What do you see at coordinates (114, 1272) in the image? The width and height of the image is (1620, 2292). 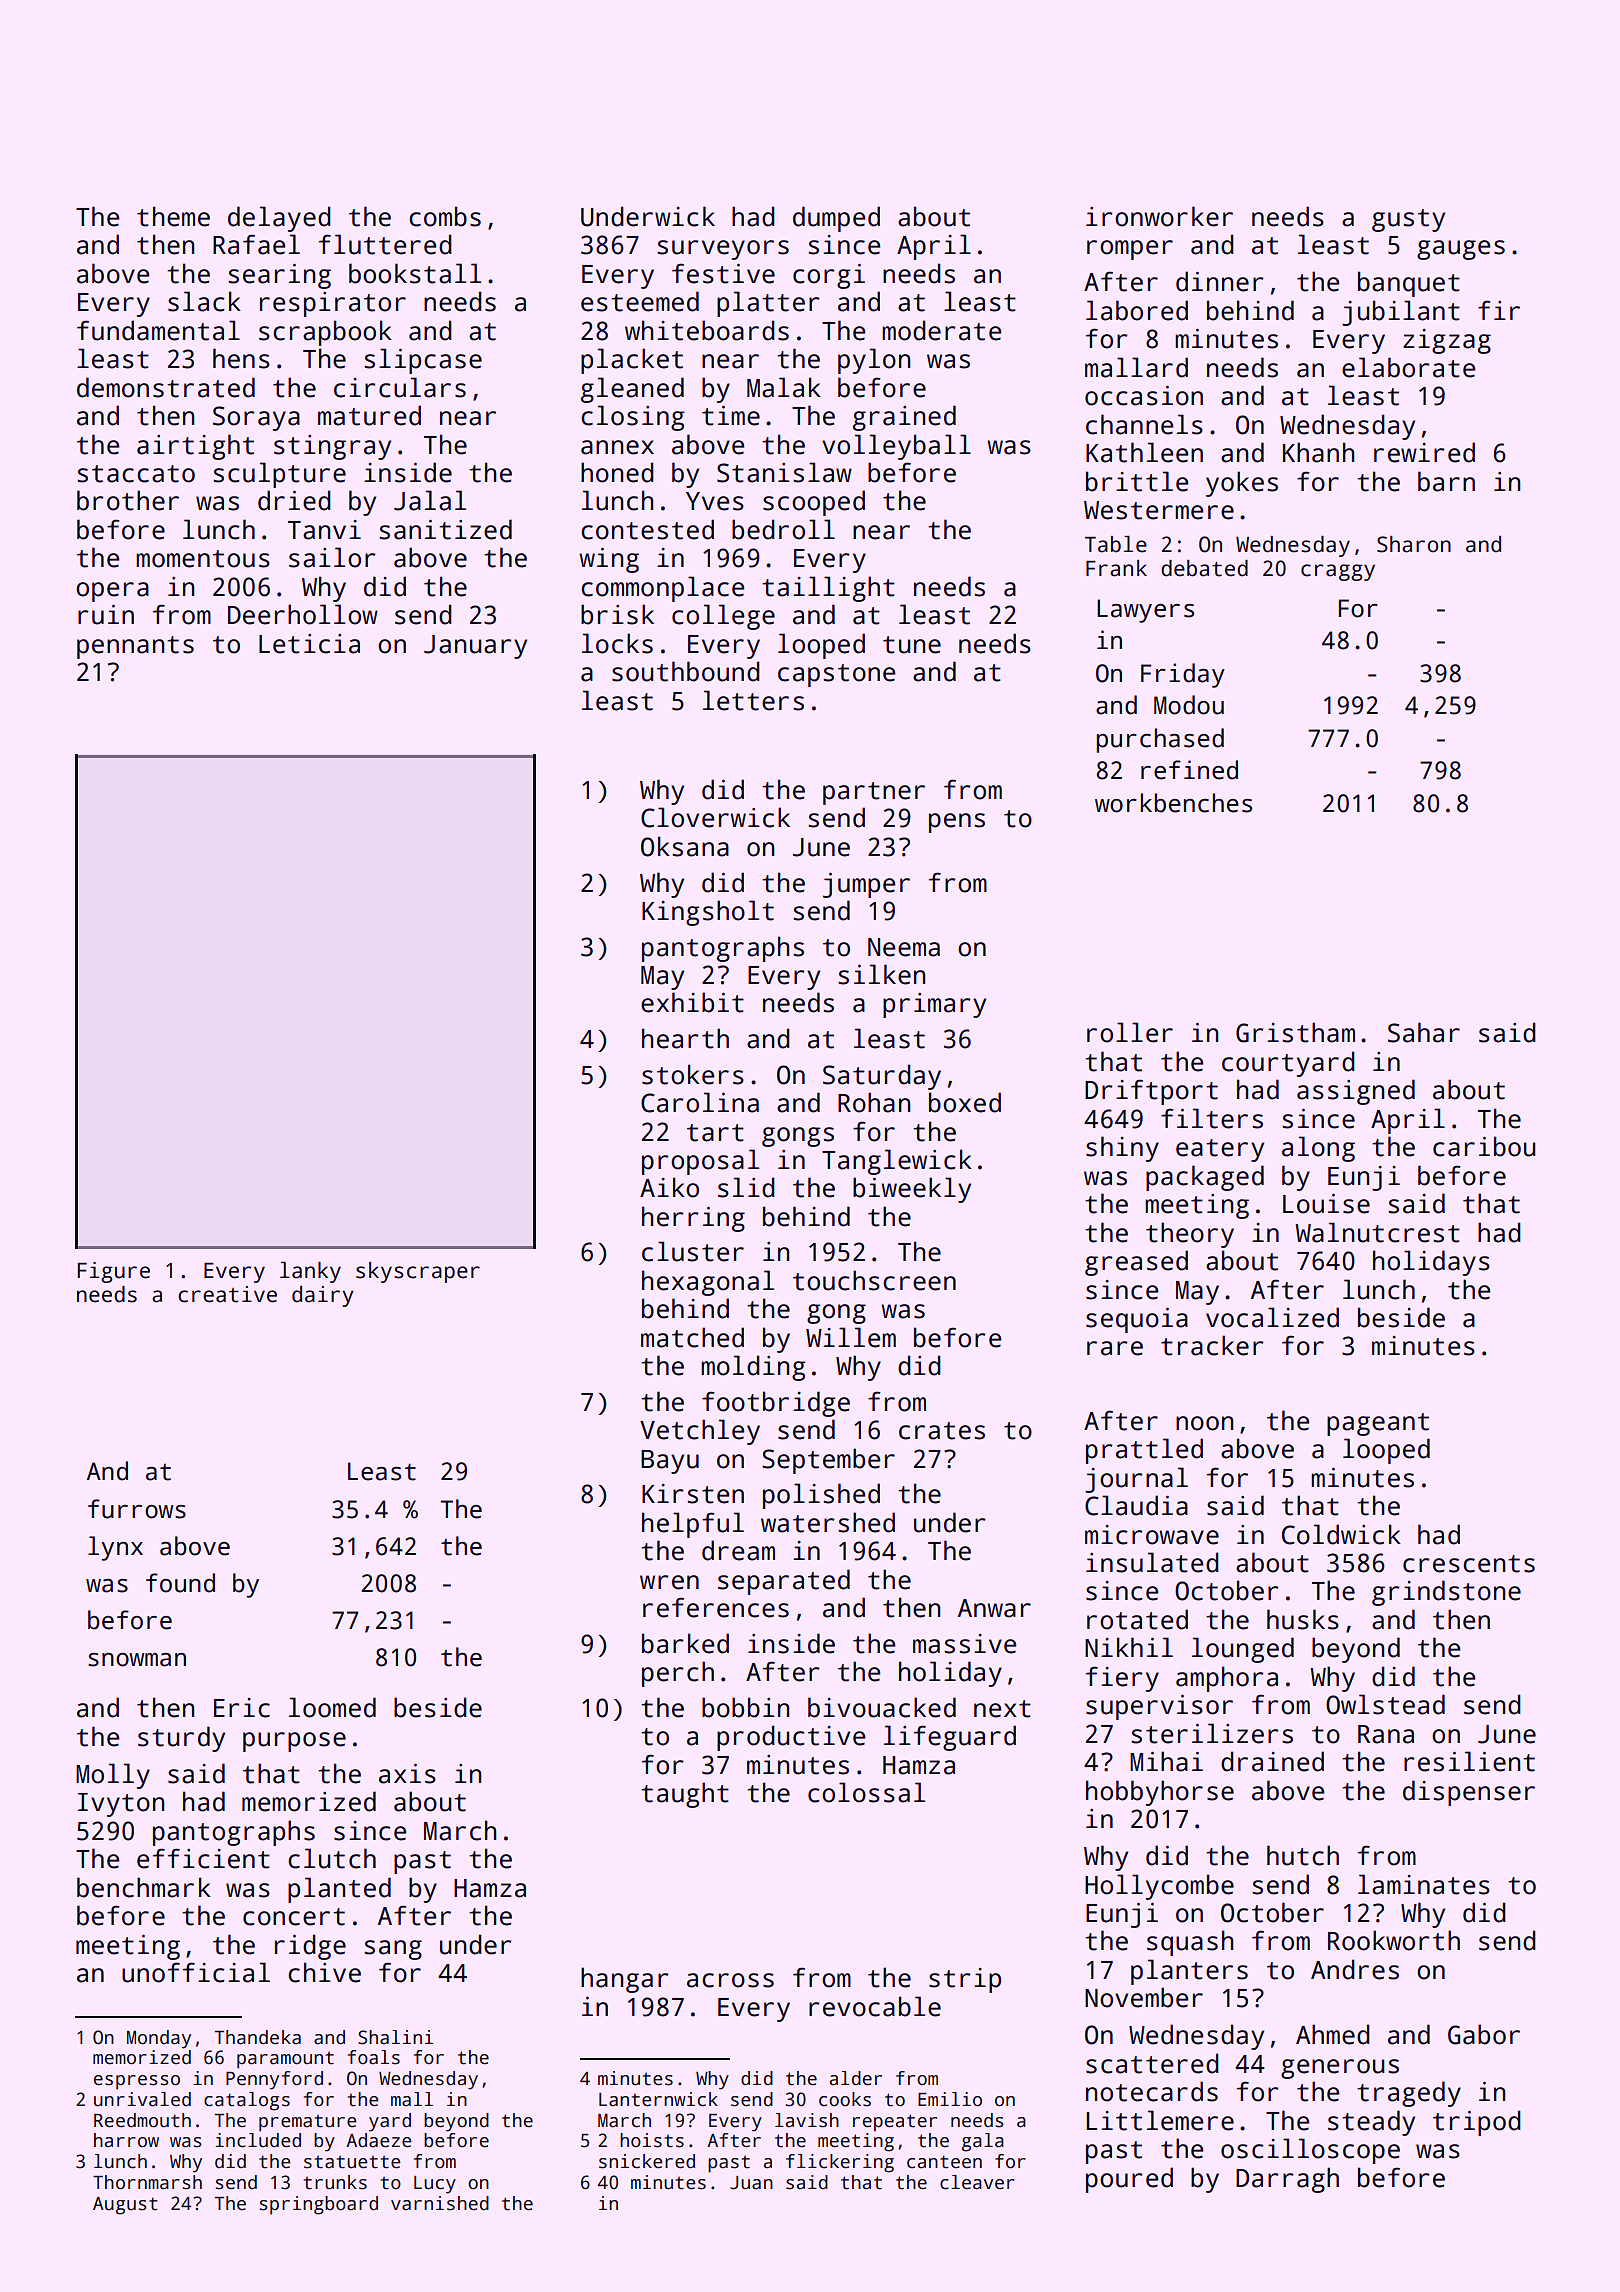 I see `Figure` at bounding box center [114, 1272].
